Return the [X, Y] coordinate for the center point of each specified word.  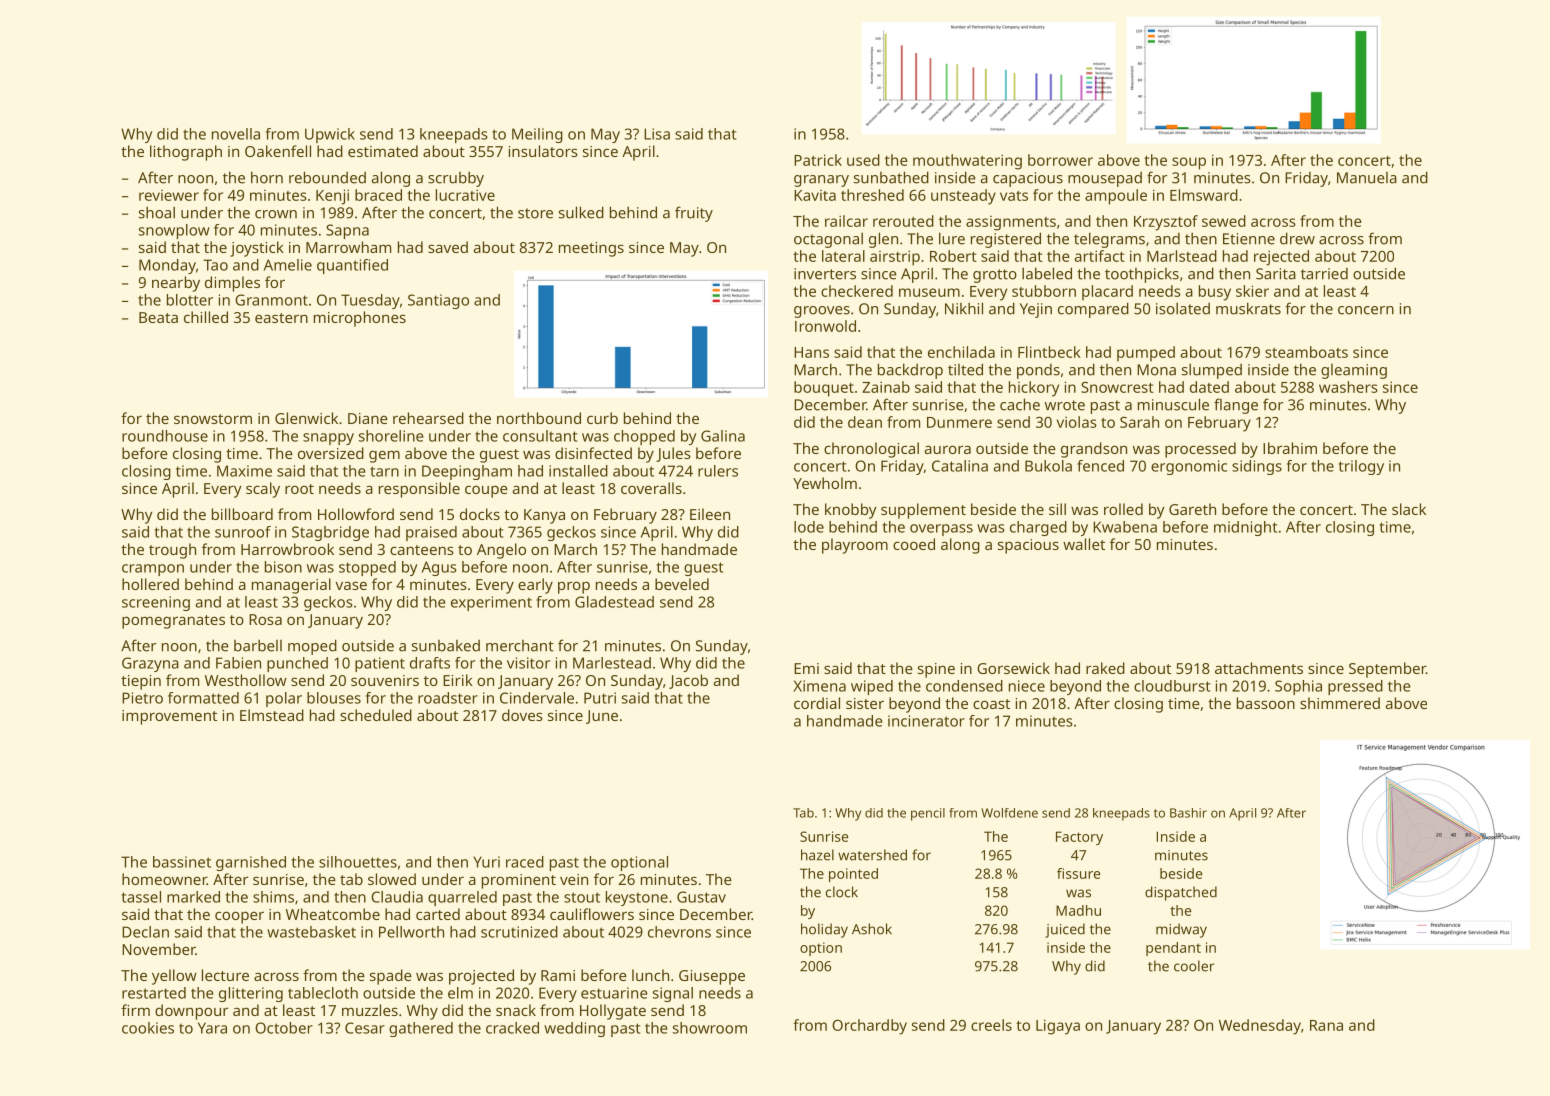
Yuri [486, 862]
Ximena [819, 686]
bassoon [1266, 703]
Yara [212, 1028]
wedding [574, 1029]
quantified [352, 266]
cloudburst [1172, 686]
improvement [169, 717]
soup [1189, 163]
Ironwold [825, 326]
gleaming [1354, 371]
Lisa [657, 134]
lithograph [186, 153]
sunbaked [446, 646]
